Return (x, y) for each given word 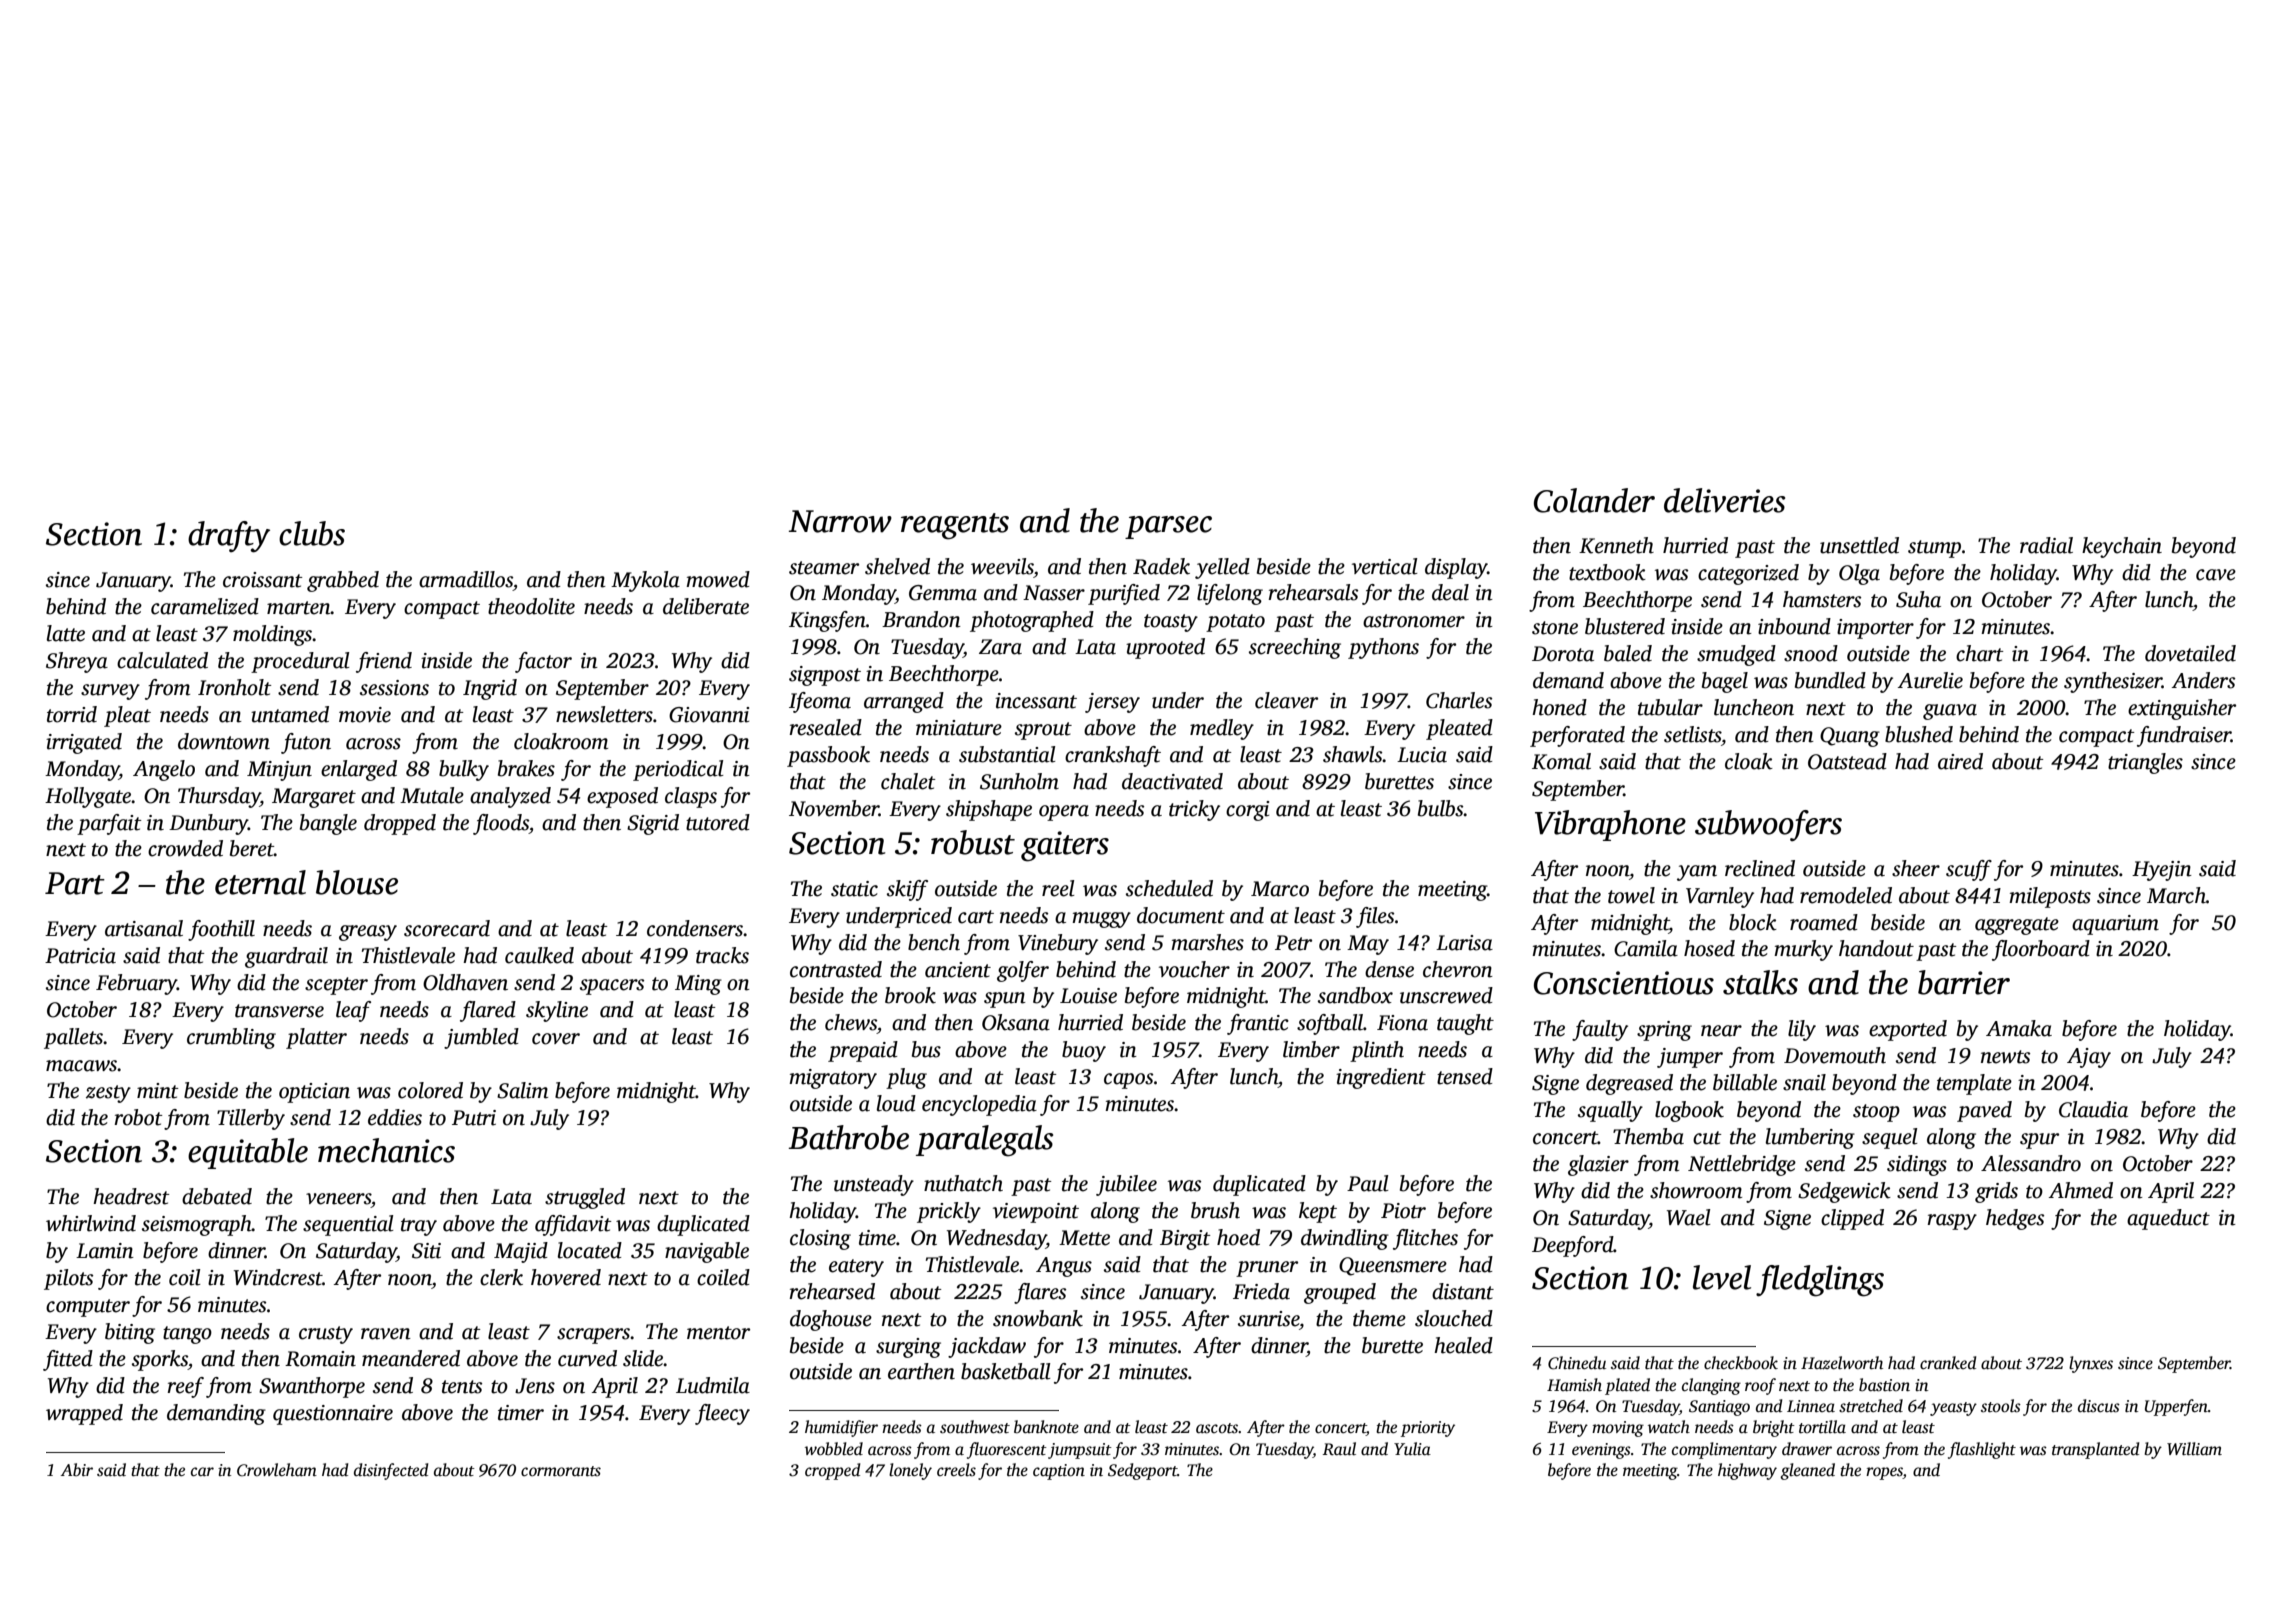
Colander (1594, 500)
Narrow (840, 521)
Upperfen (2176, 1407)
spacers (612, 987)
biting (130, 1333)
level (1722, 1277)
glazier (1598, 1165)
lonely (910, 1471)
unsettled (1859, 545)
